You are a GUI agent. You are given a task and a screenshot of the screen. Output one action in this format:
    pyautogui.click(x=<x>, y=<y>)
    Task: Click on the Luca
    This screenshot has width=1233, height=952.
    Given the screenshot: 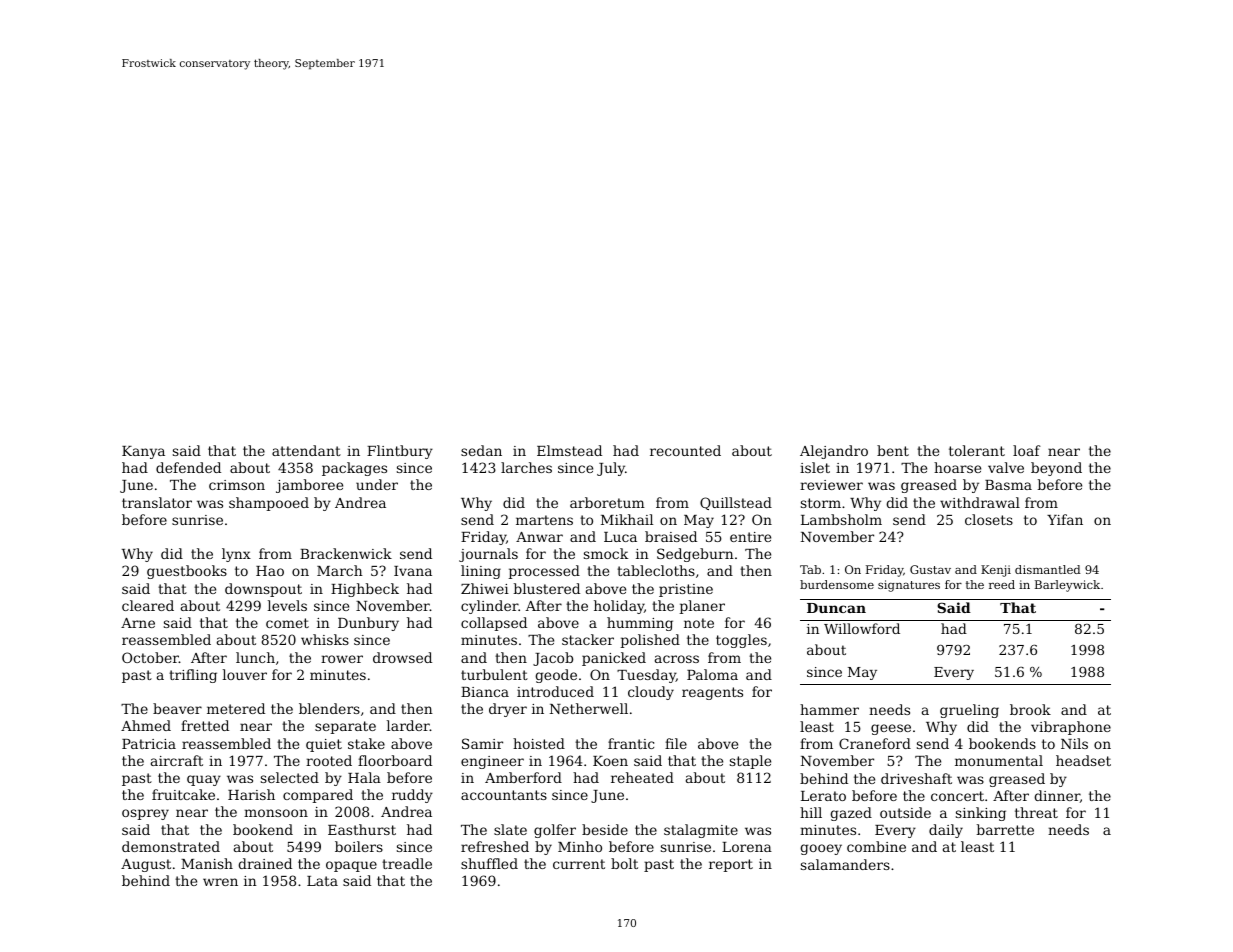 What is the action you would take?
    pyautogui.click(x=620, y=537)
